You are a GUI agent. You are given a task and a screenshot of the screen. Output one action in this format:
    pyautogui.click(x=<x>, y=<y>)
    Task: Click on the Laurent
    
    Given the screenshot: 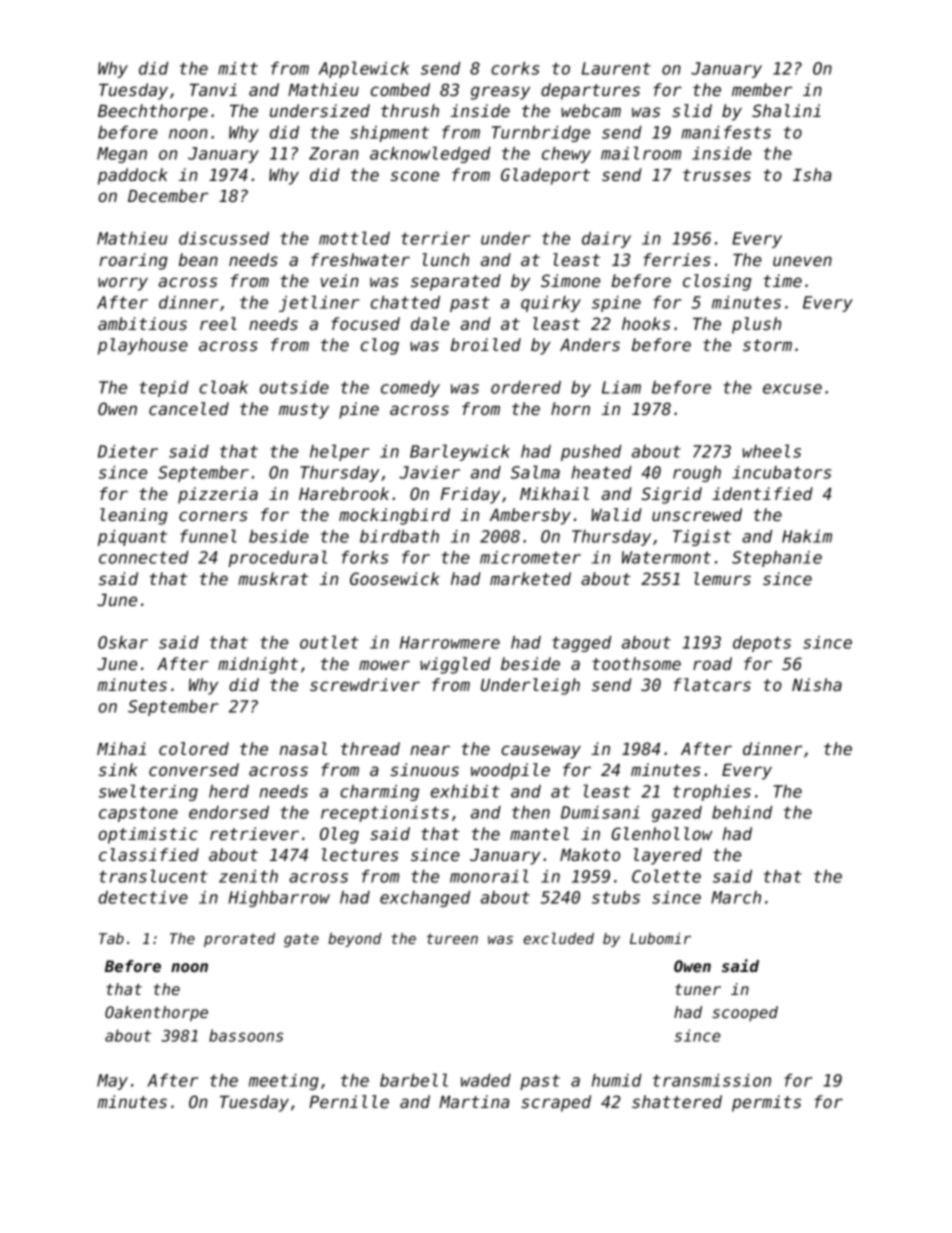 What is the action you would take?
    pyautogui.click(x=616, y=68)
